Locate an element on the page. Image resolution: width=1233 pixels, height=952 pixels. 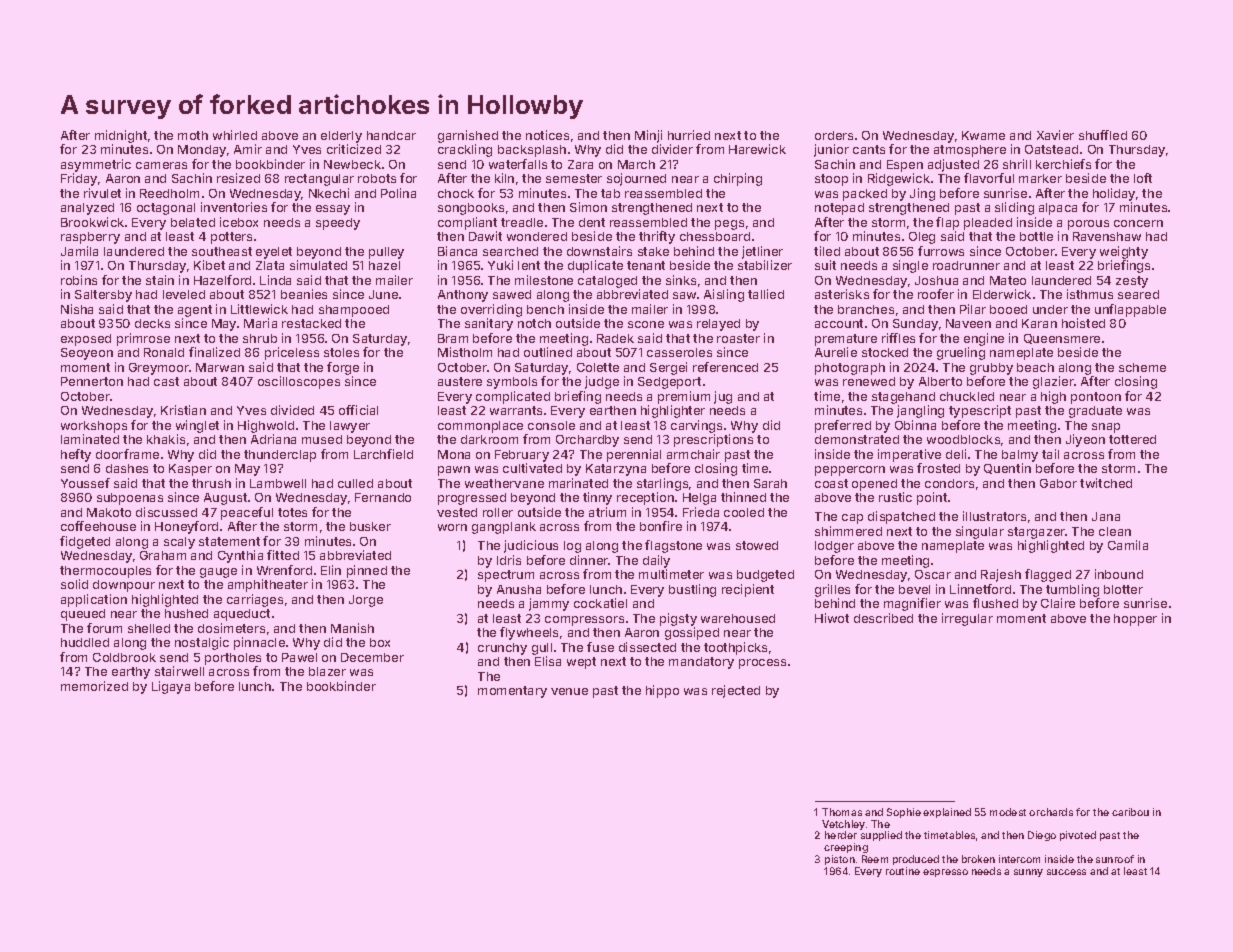
finalized is located at coordinates (214, 352).
